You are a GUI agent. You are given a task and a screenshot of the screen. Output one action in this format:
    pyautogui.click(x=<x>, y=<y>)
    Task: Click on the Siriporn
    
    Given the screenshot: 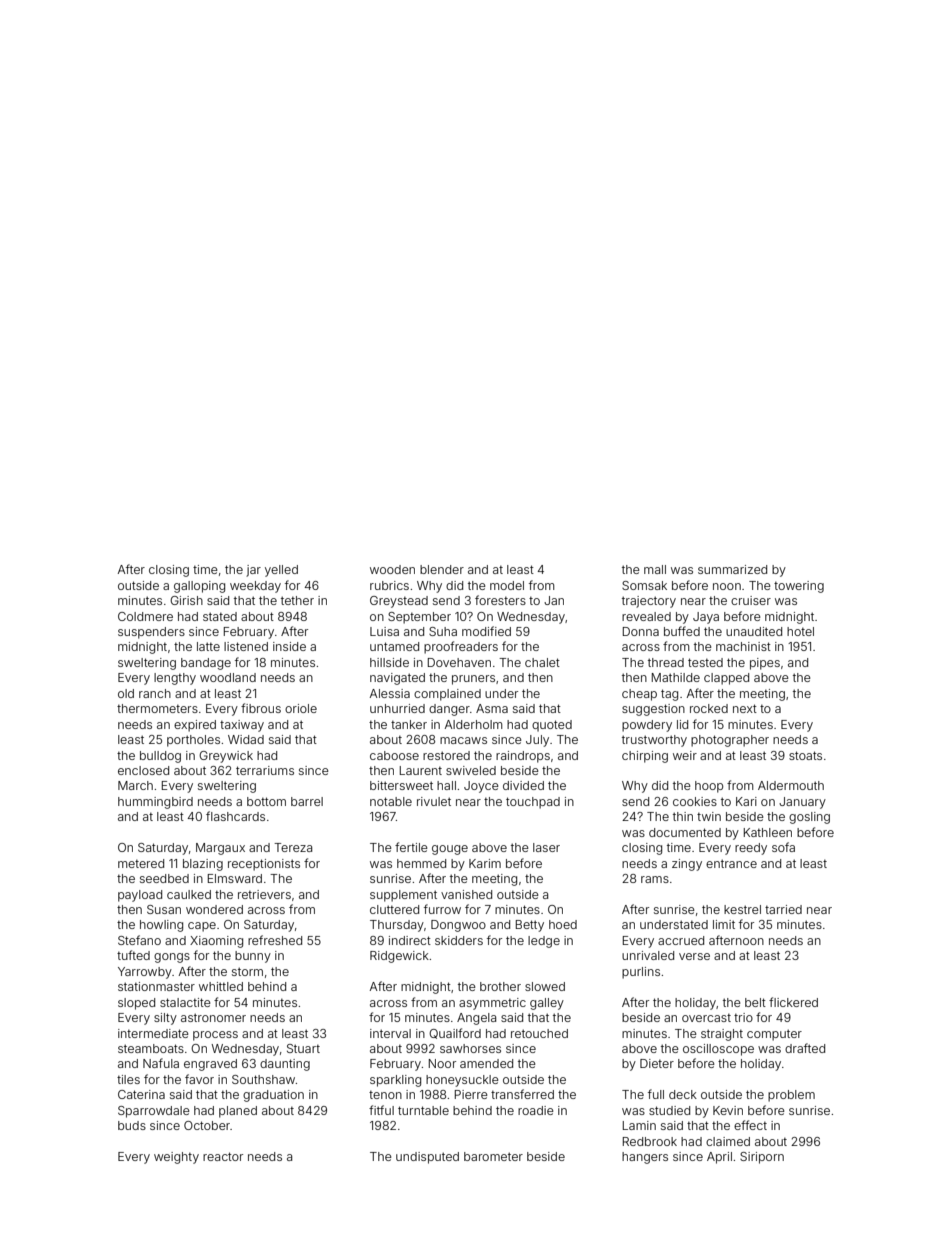 What is the action you would take?
    pyautogui.click(x=762, y=1158)
